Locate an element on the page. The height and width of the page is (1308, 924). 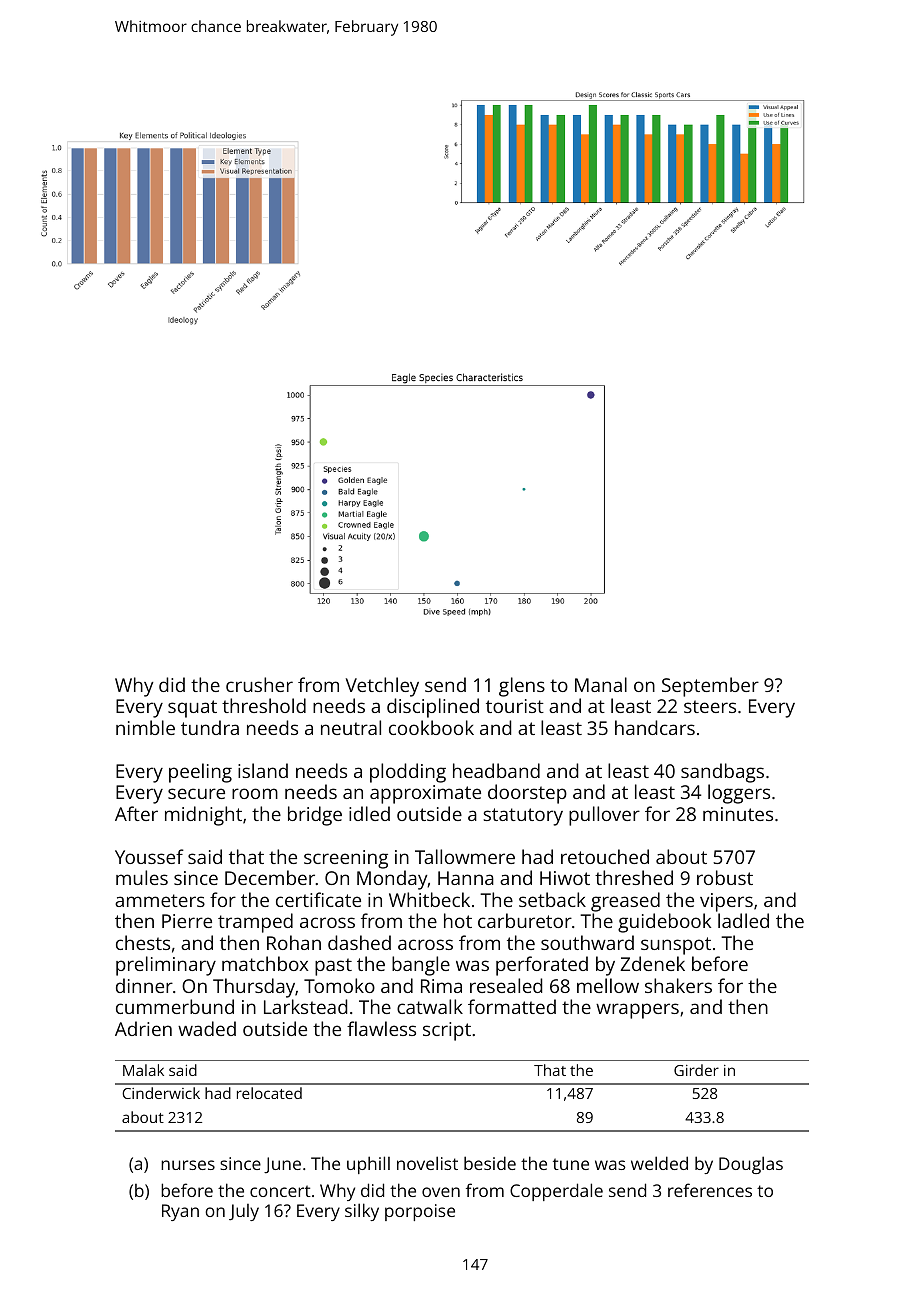
steers is located at coordinates (710, 706).
